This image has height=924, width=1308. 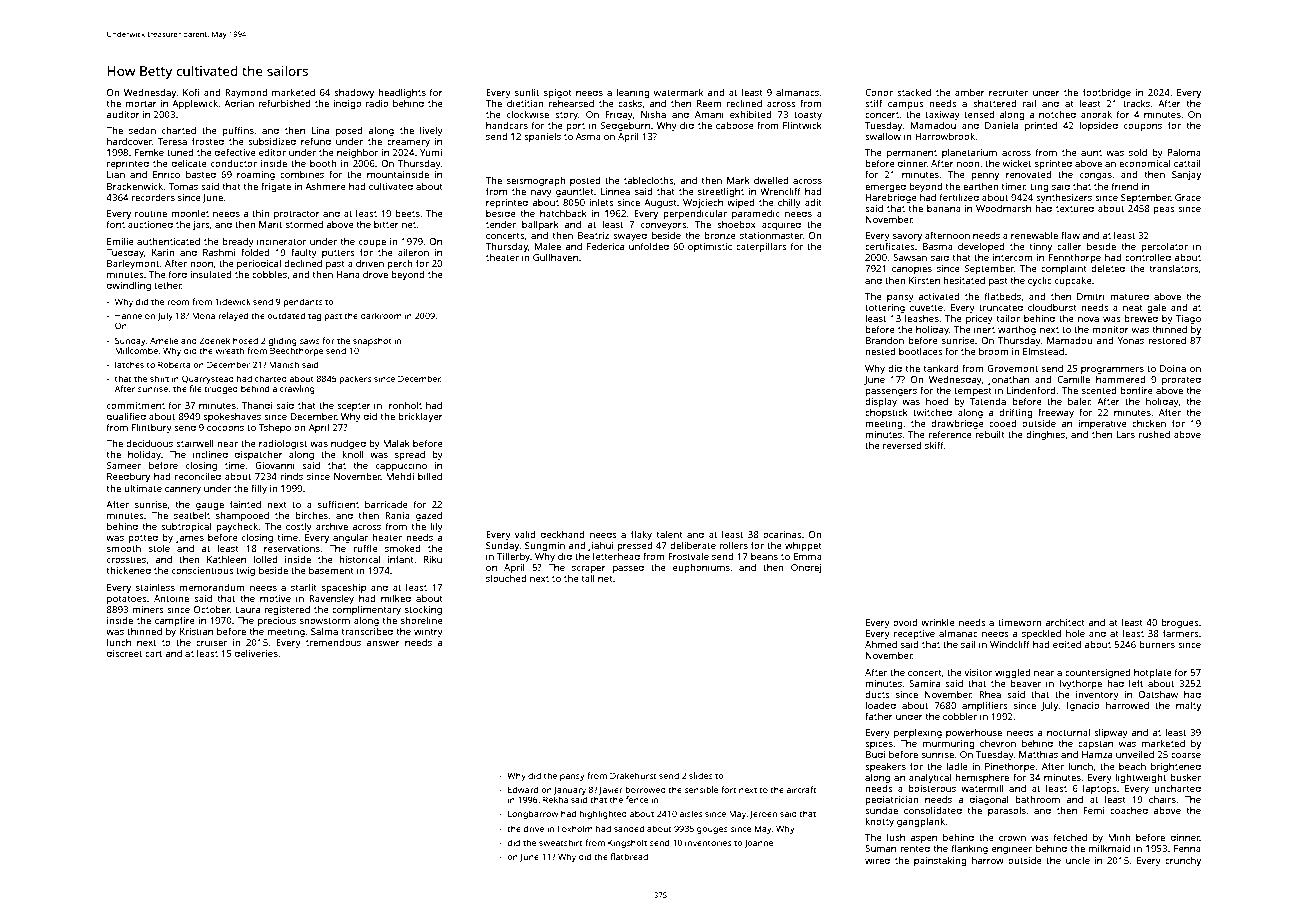 I want to click on tottering, so click(x=885, y=309).
